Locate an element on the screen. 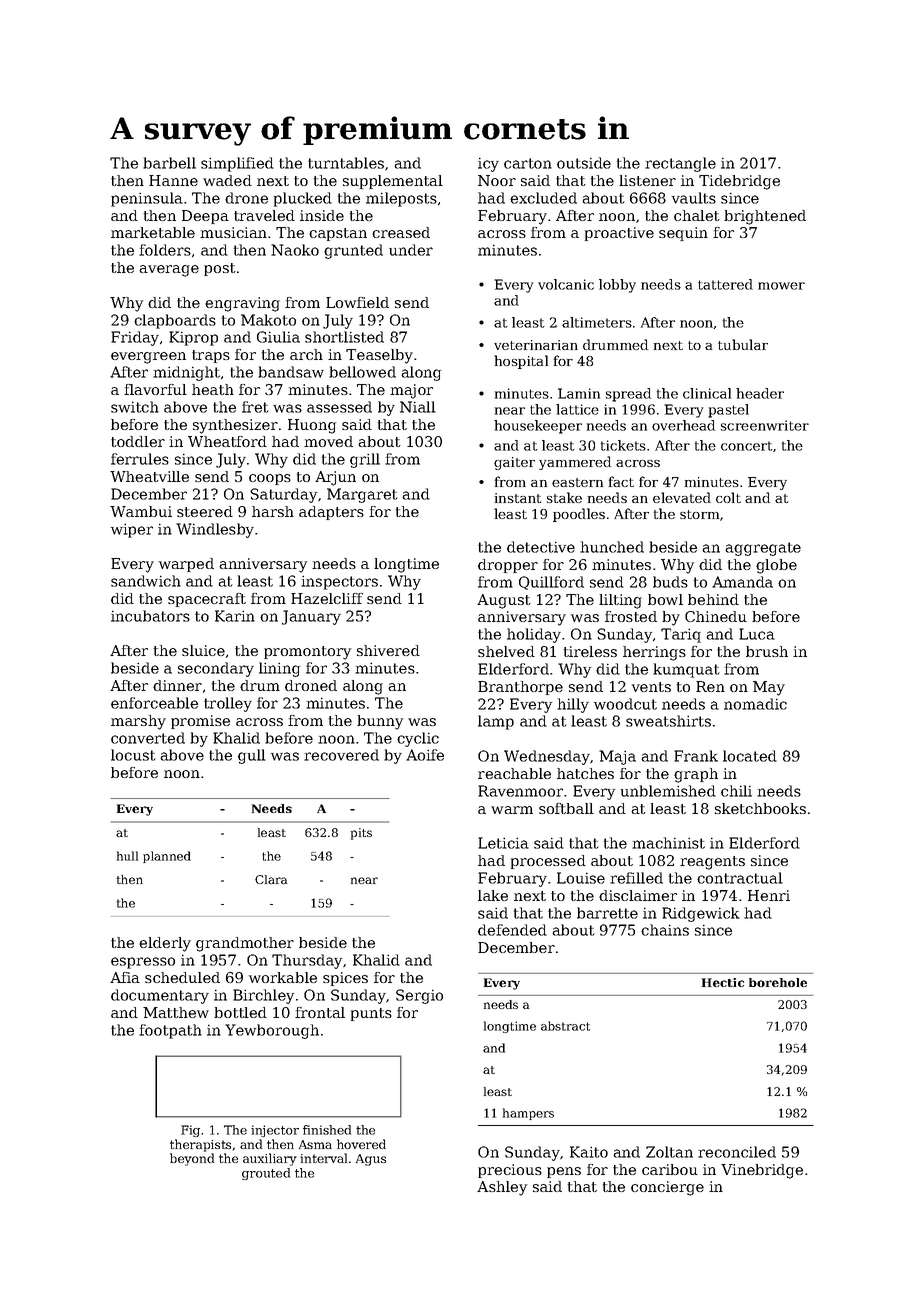 This screenshot has width=924, height=1308. Kaito is located at coordinates (589, 1152).
